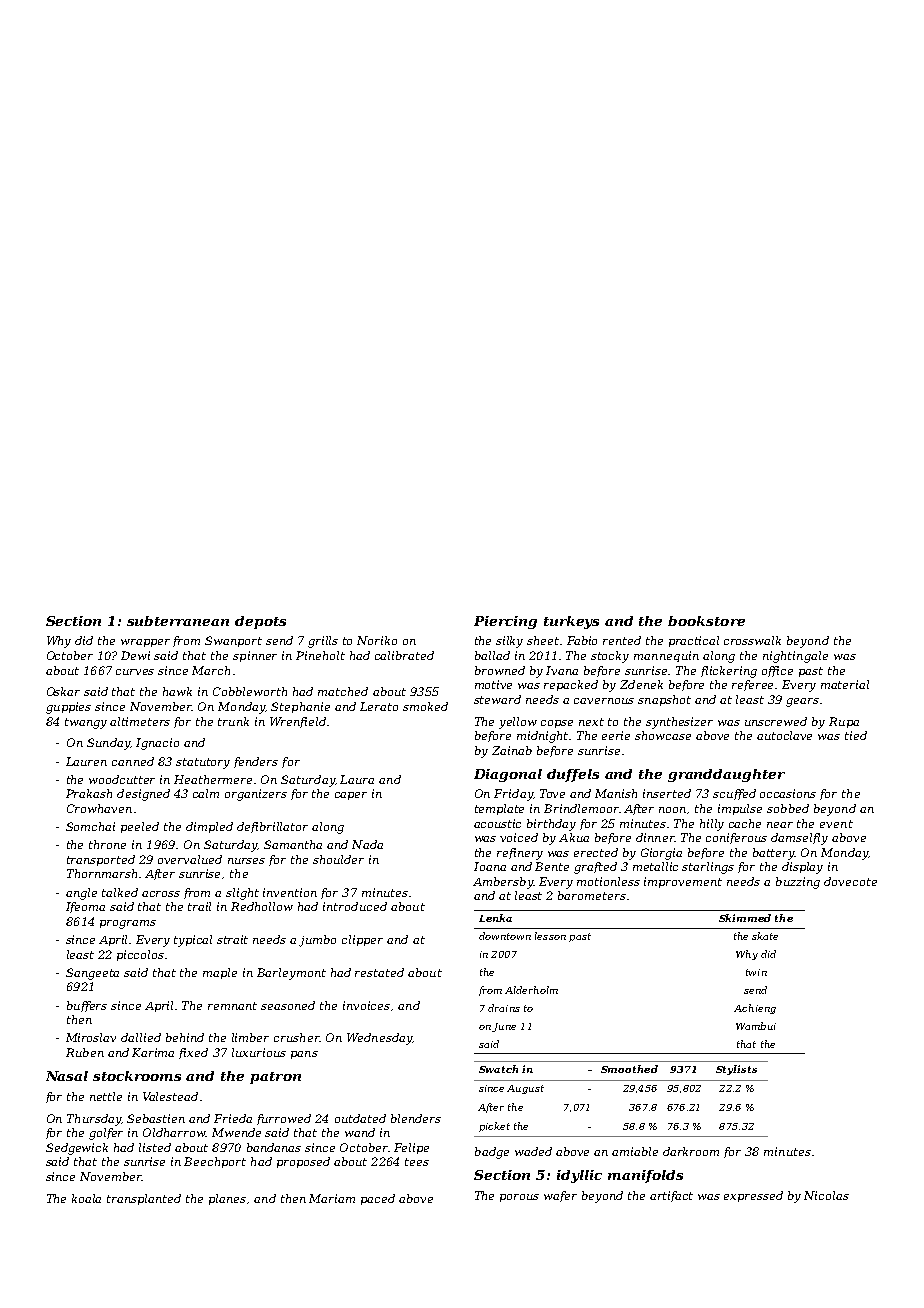  I want to click on midnight, so click(542, 737).
